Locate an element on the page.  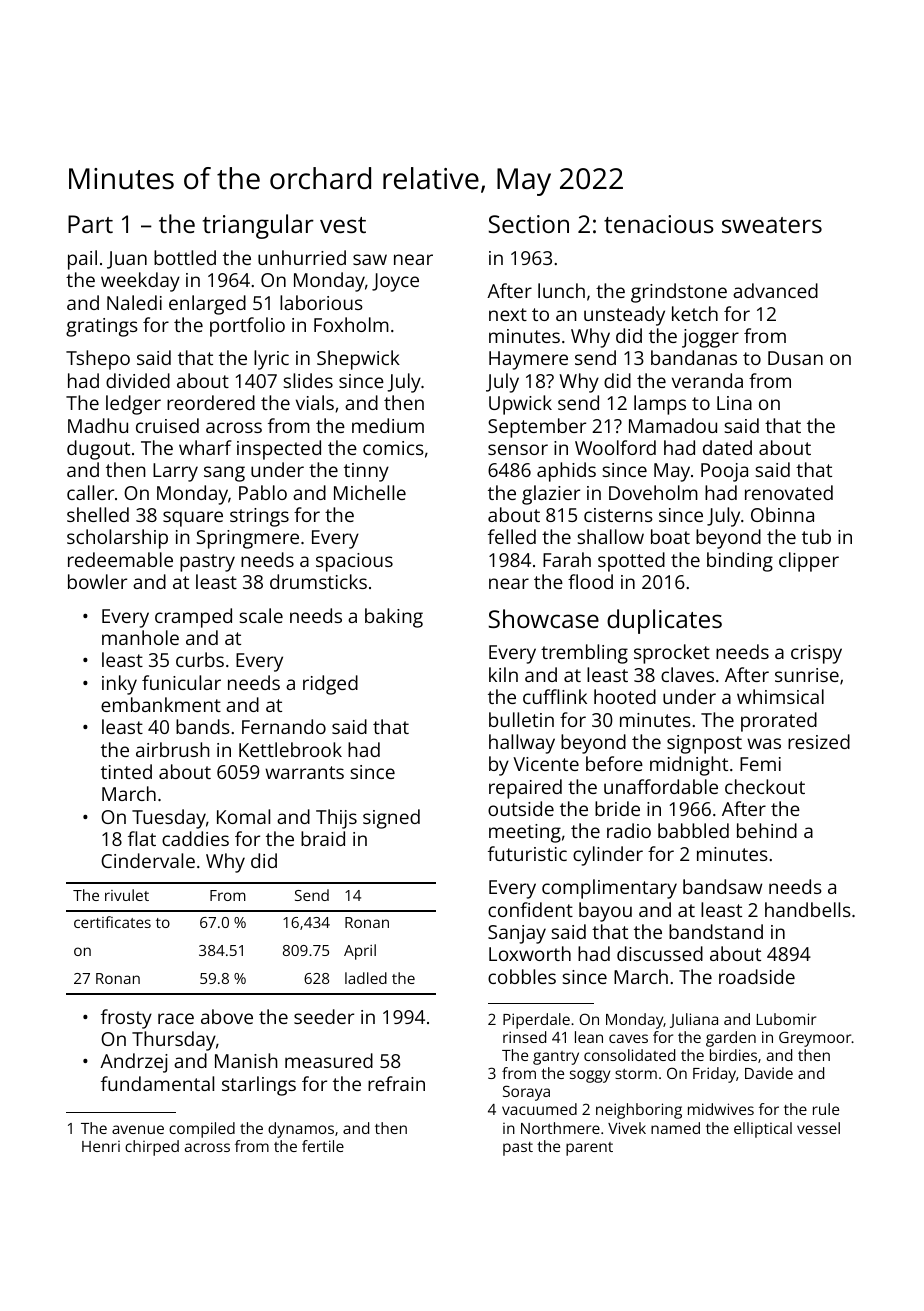
Manish is located at coordinates (246, 1060).
